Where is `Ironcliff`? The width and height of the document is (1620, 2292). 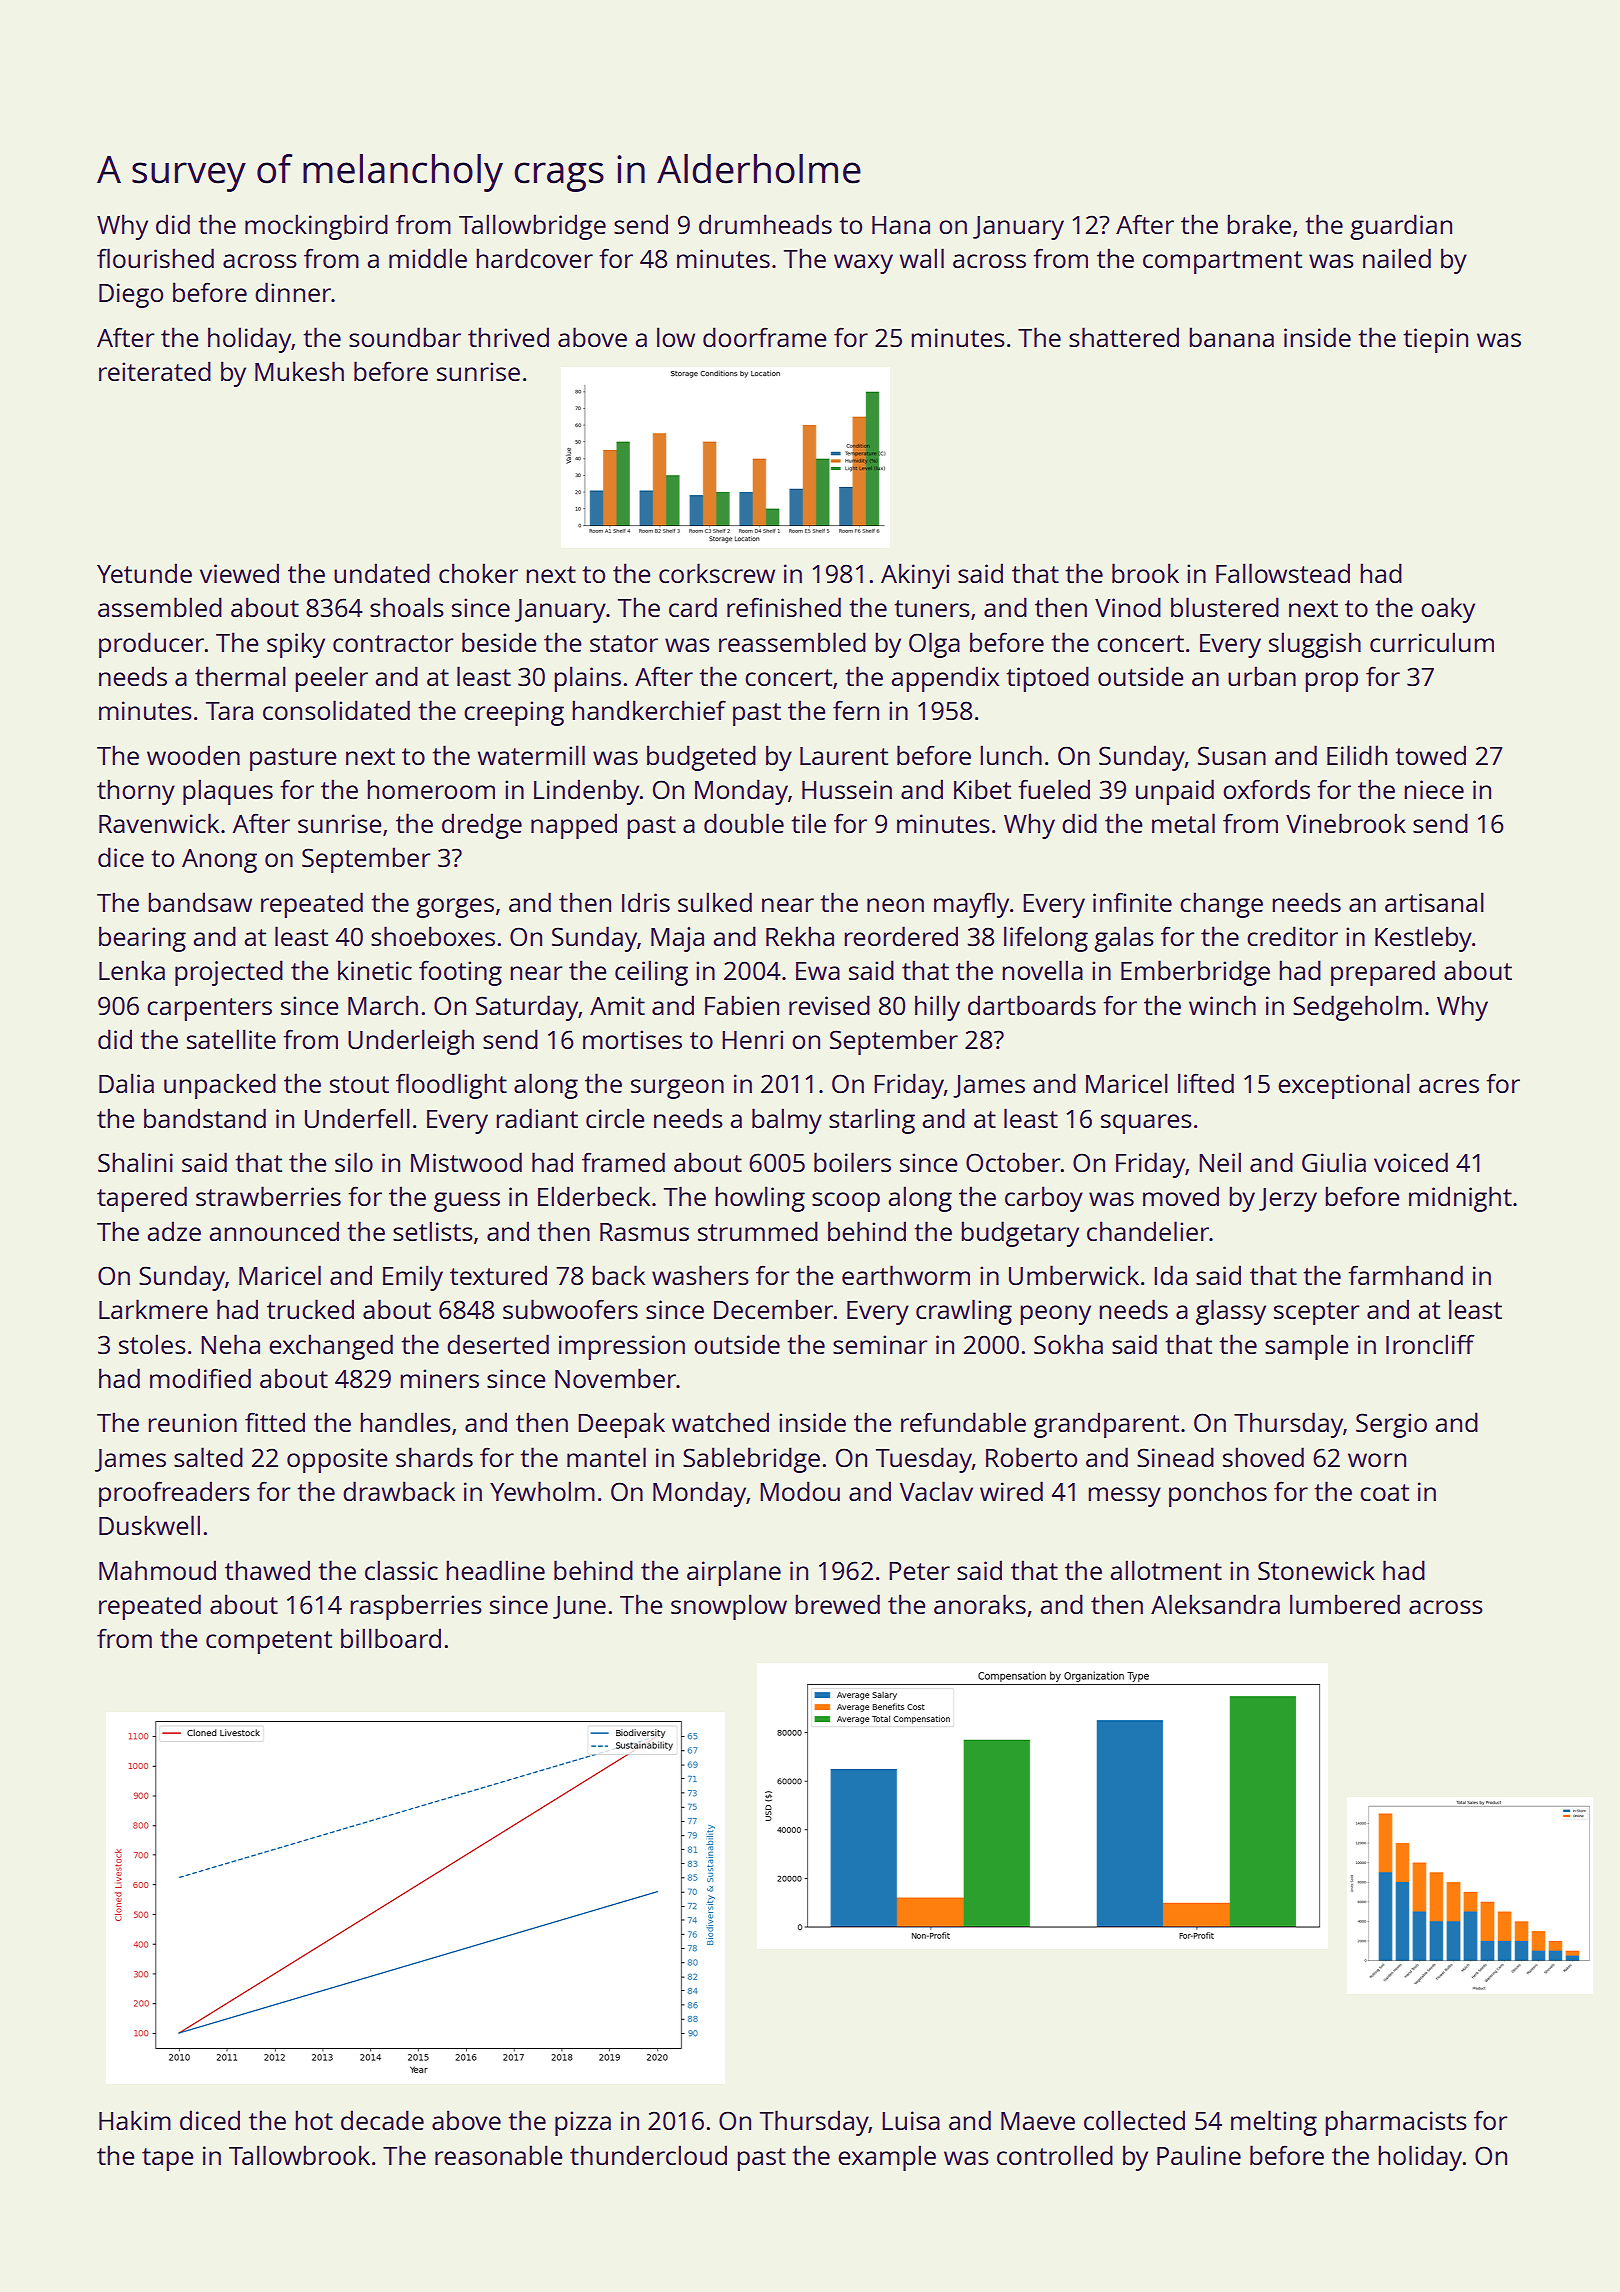 Ironcliff is located at coordinates (1430, 1344).
